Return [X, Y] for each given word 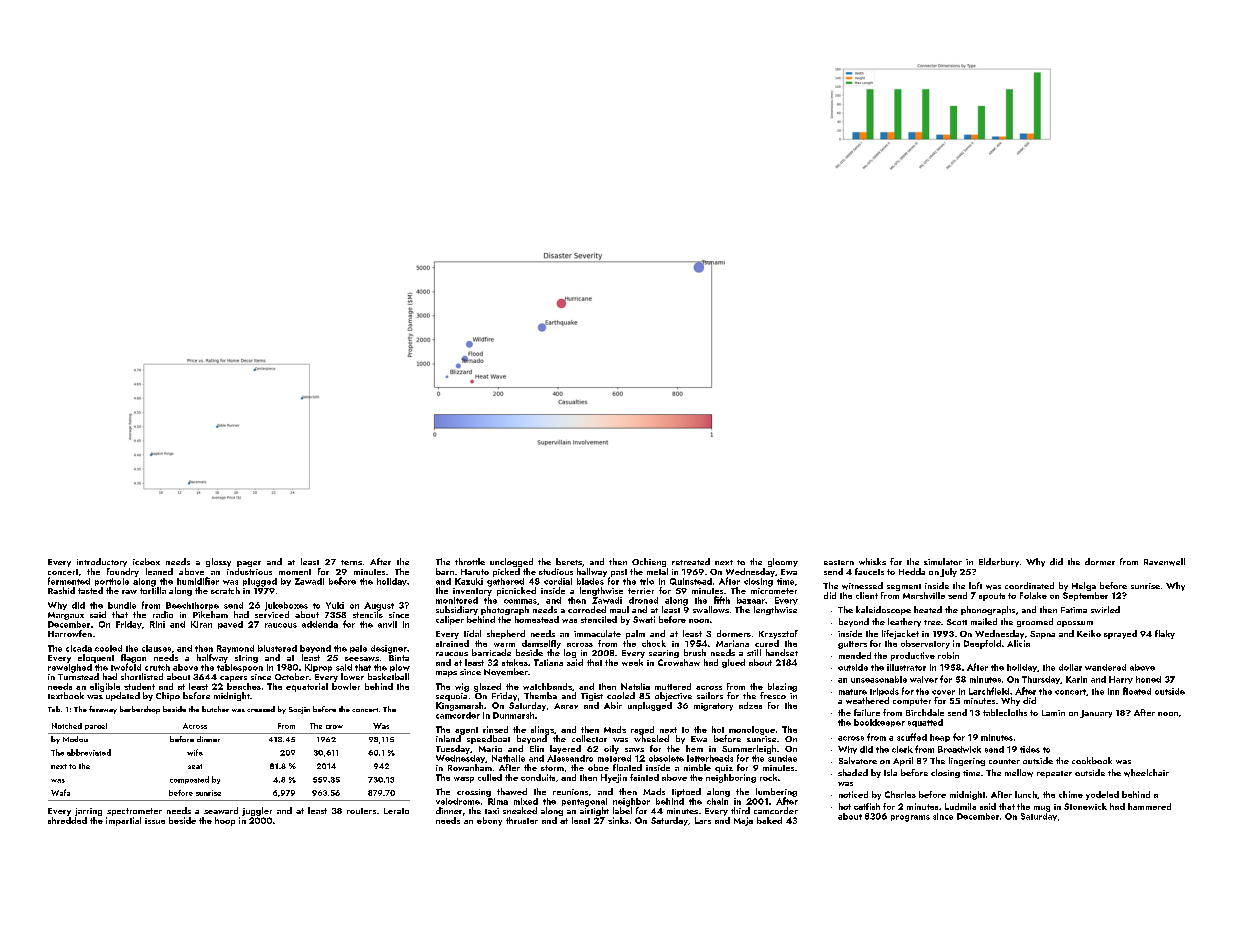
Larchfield [989, 691]
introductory [102, 562]
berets [569, 561]
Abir [613, 705]
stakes [515, 662]
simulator [943, 561]
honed [1148, 679]
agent [466, 731]
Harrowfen [70, 633]
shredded [67, 820]
